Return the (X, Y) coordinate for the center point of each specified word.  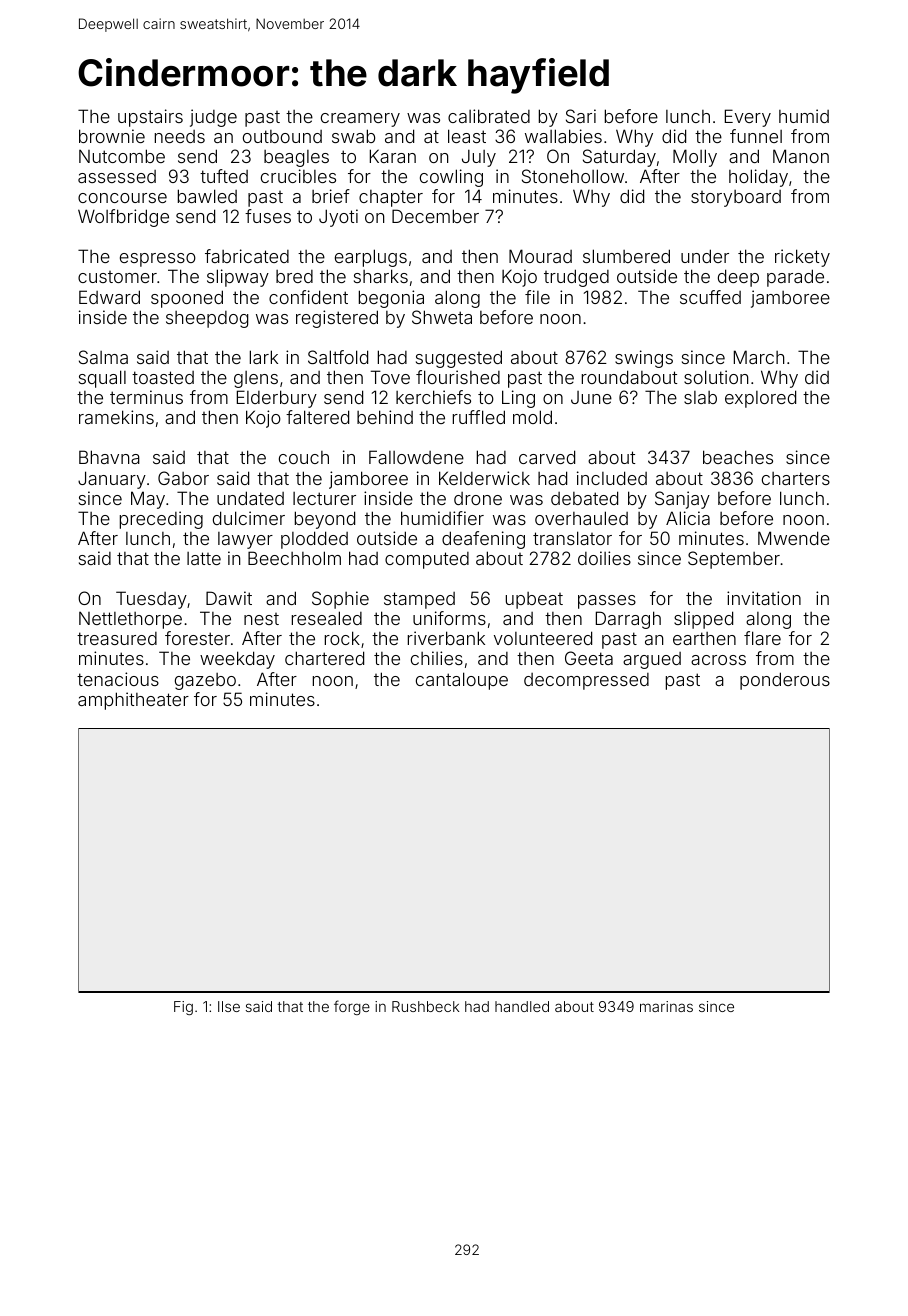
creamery (360, 120)
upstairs (150, 118)
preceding (161, 520)
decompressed (586, 681)
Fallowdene (416, 457)
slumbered (626, 256)
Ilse (229, 1006)
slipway (238, 278)
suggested (459, 359)
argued (652, 660)
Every (748, 118)
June (591, 397)
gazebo (205, 681)
